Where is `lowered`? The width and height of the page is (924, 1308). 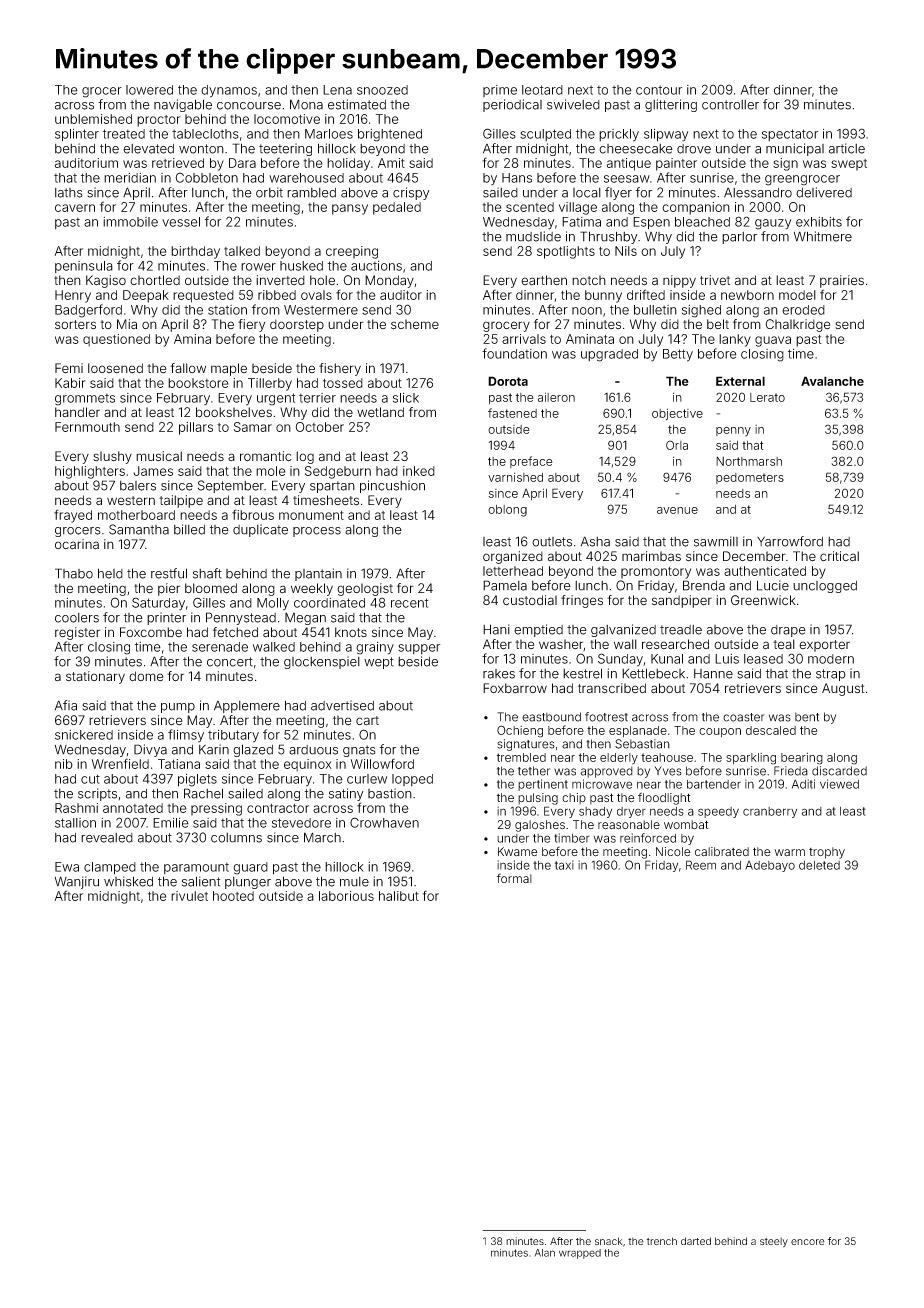
lowered is located at coordinates (149, 90).
